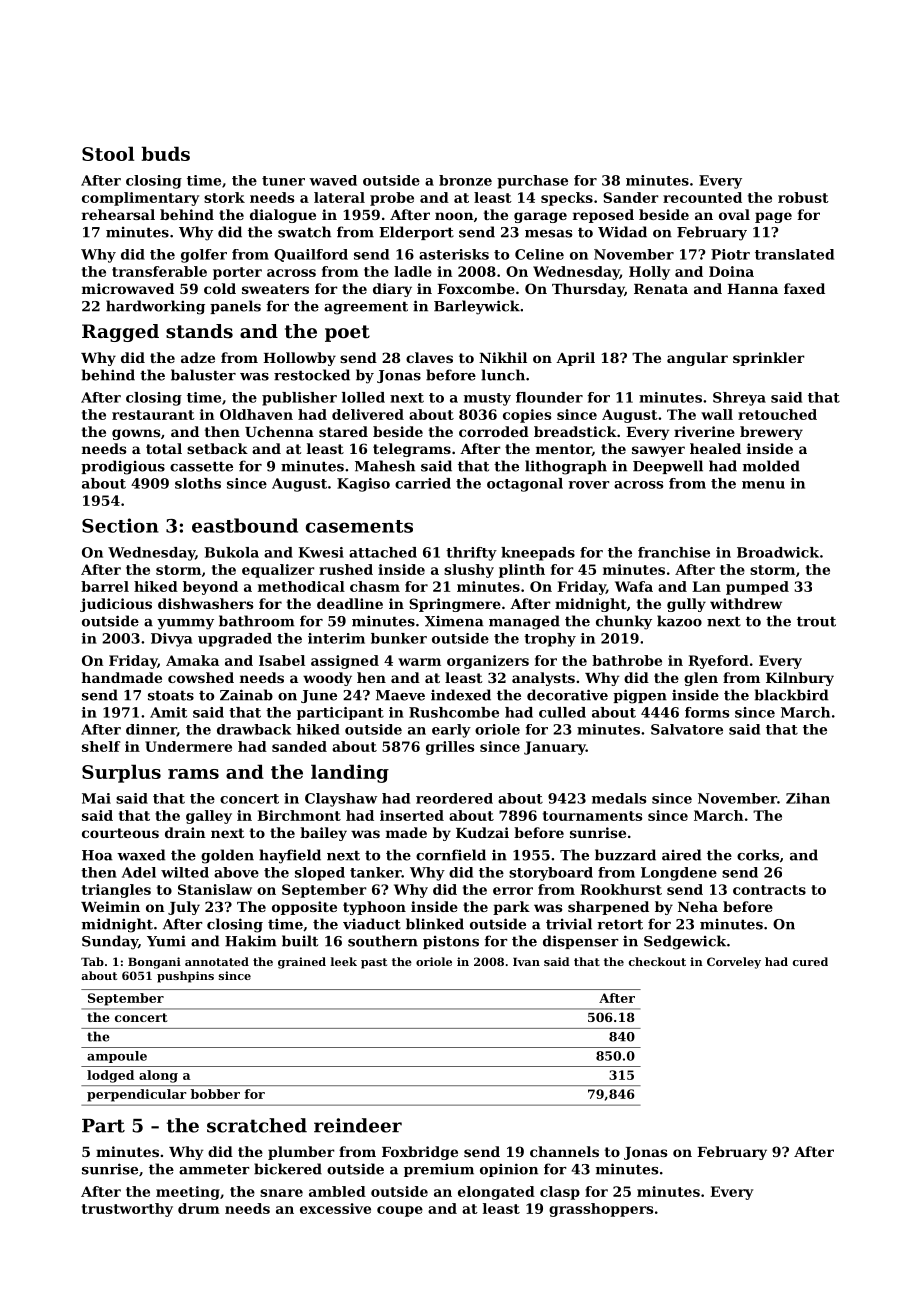 This screenshot has width=924, height=1308. What do you see at coordinates (804, 288) in the screenshot?
I see `faxed` at bounding box center [804, 288].
